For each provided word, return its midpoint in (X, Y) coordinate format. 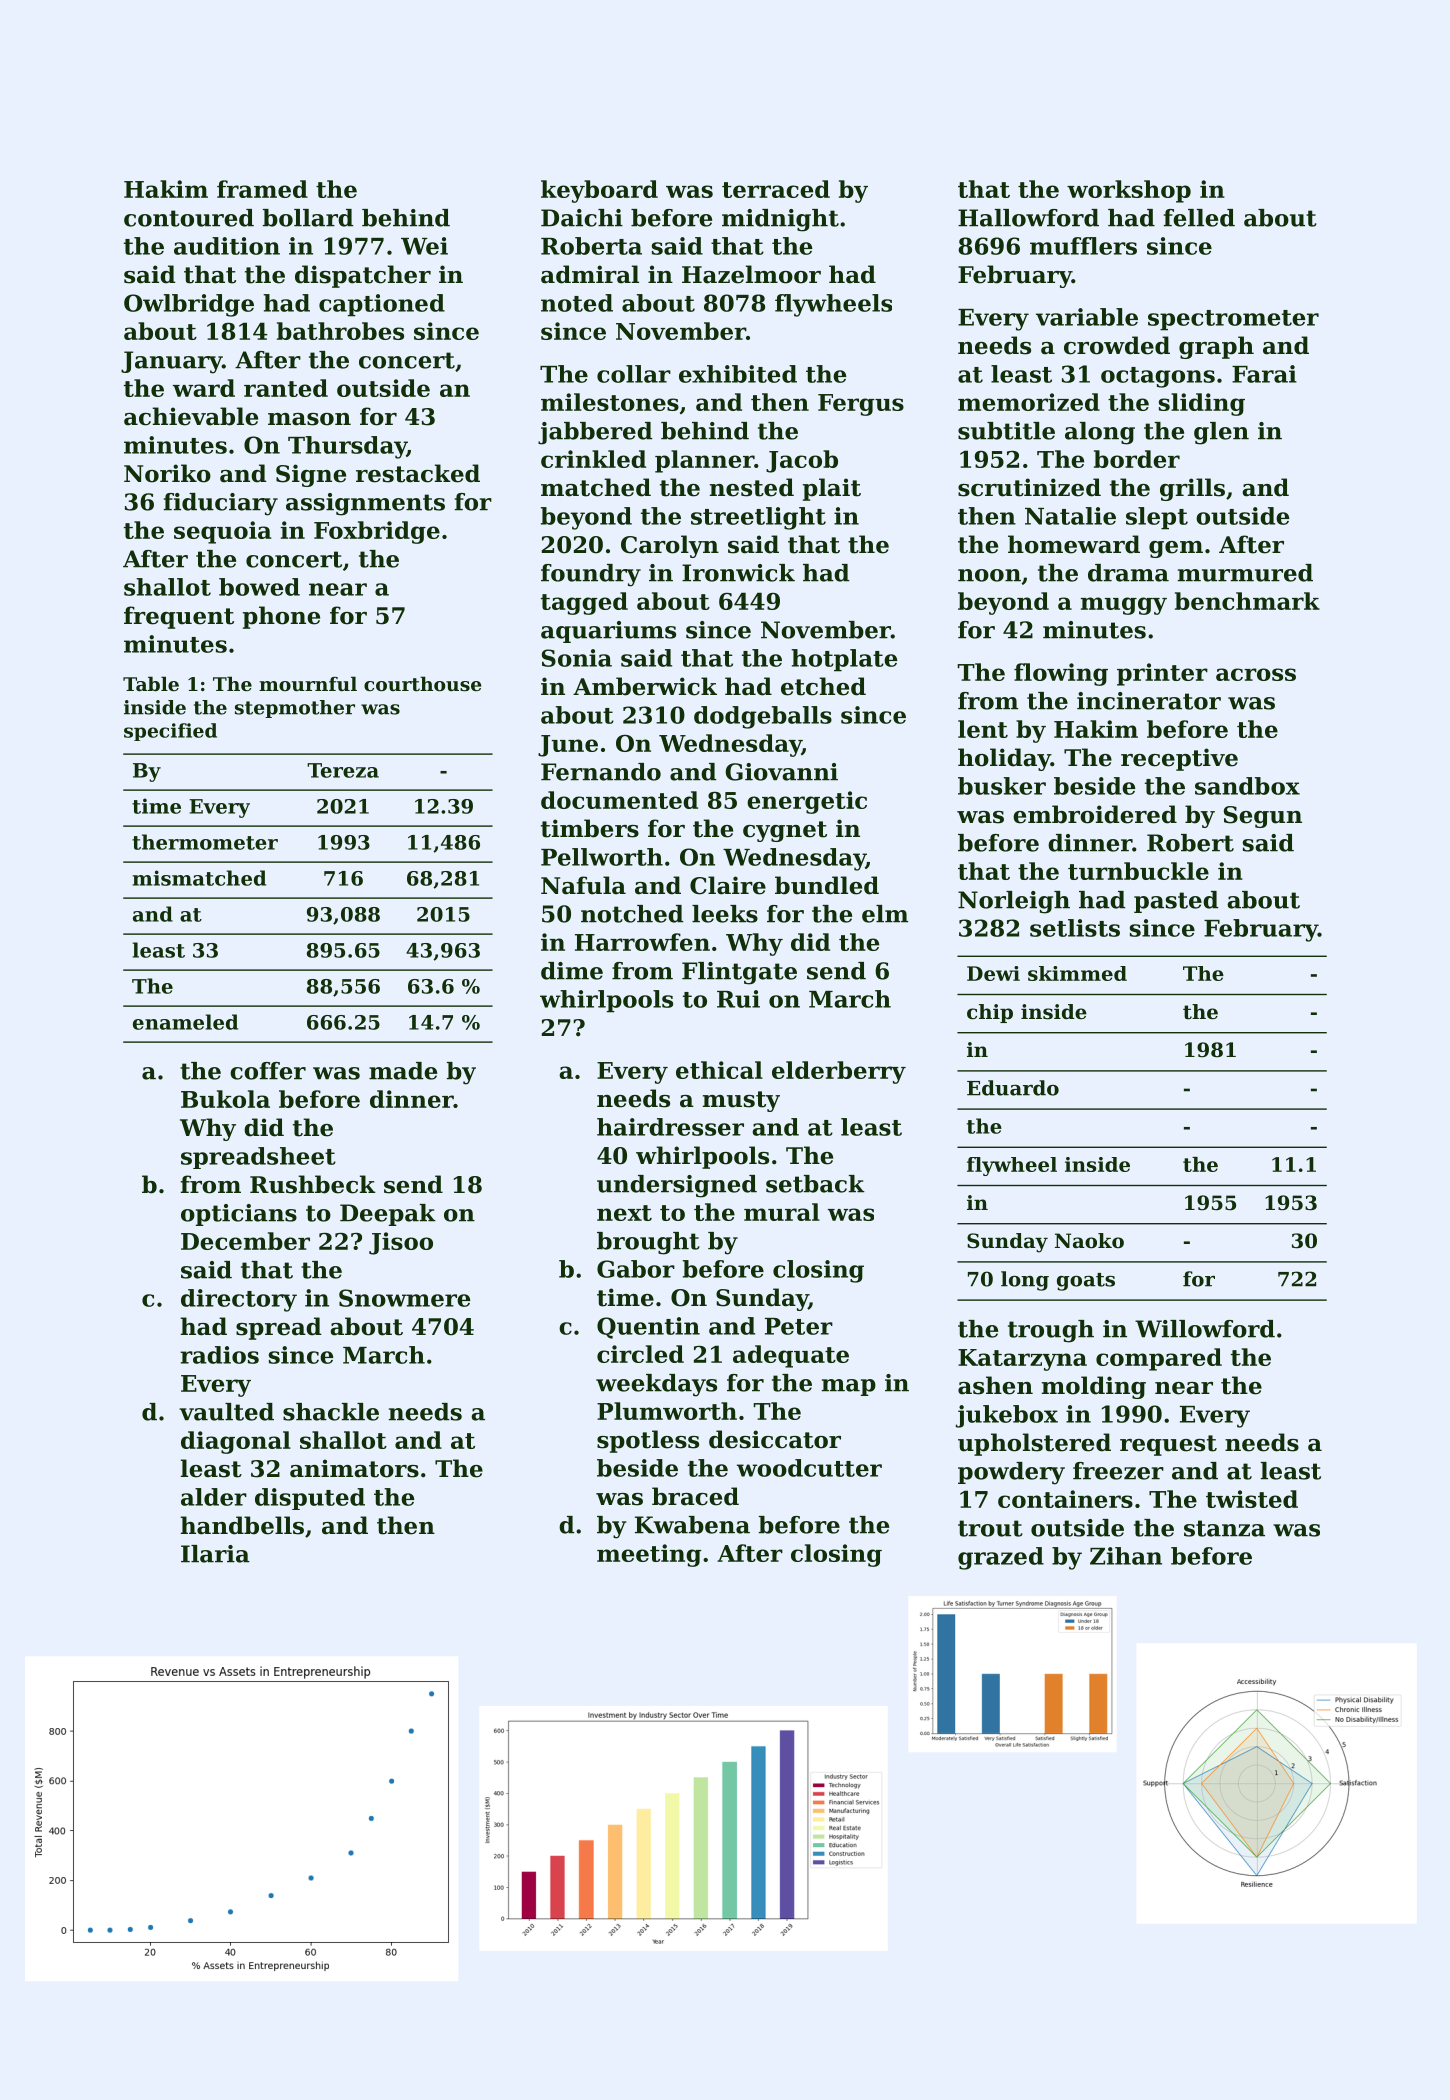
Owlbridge (189, 305)
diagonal (236, 1442)
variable (1087, 317)
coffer (268, 1071)
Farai (1264, 374)
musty (741, 1101)
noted (577, 303)
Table (151, 683)
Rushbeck (313, 1184)
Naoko (1089, 1241)
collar (634, 374)
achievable (191, 416)
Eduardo (1013, 1088)
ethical (719, 1070)
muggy (1124, 606)
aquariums (608, 632)
